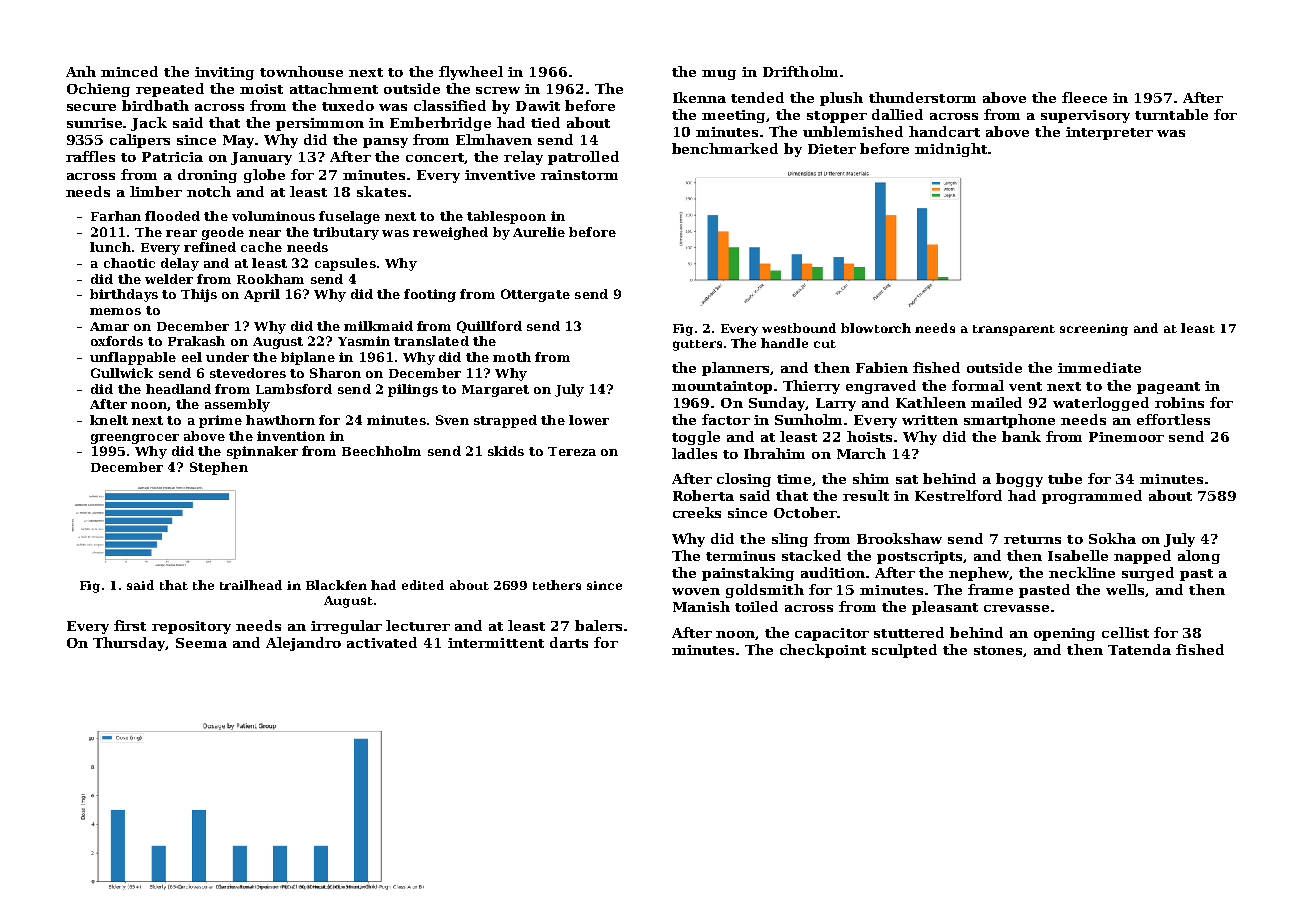  What do you see at coordinates (579, 175) in the screenshot?
I see `rainstorm` at bounding box center [579, 175].
